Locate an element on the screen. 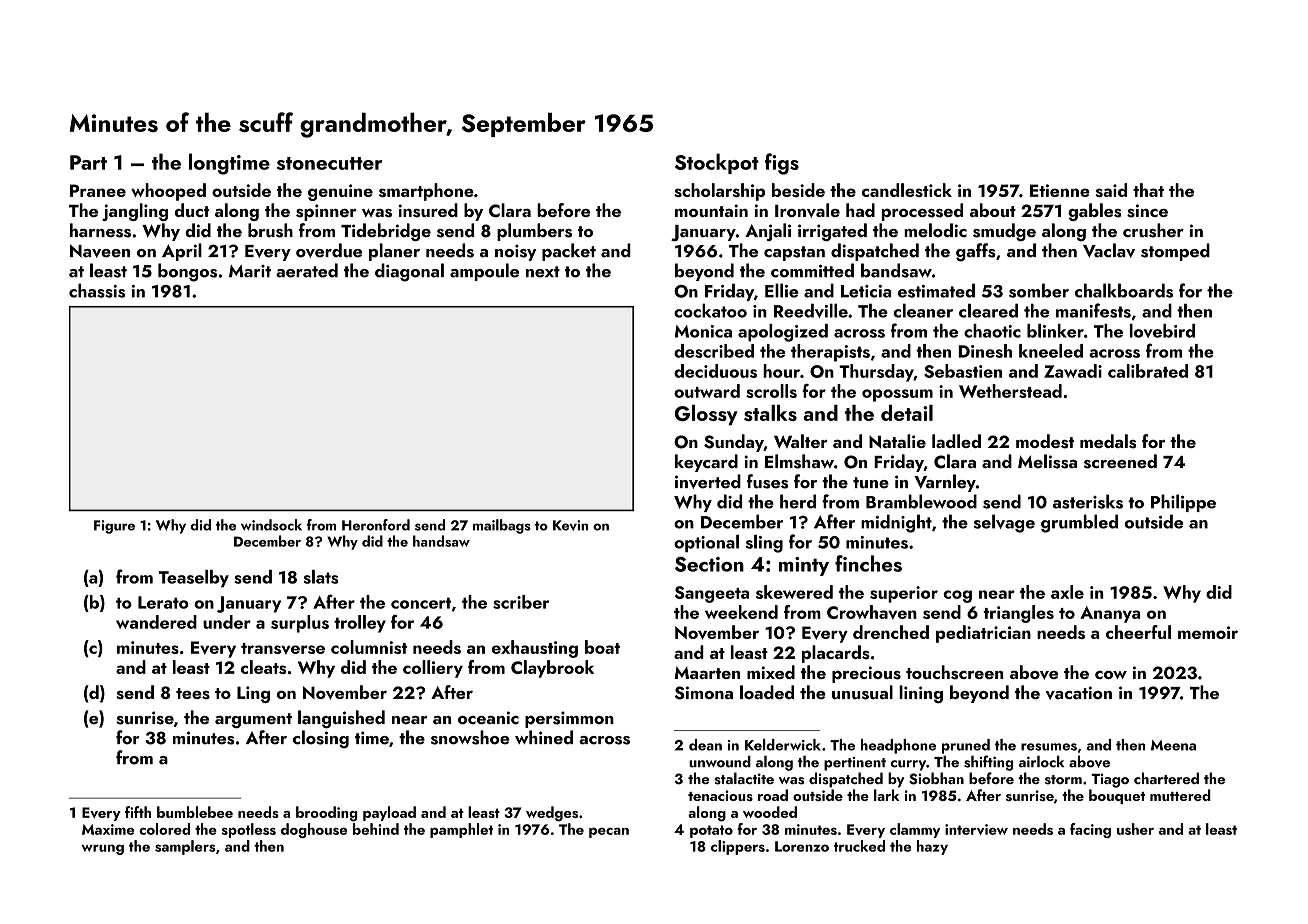 The width and height of the screenshot is (1308, 924). clippers is located at coordinates (738, 847).
